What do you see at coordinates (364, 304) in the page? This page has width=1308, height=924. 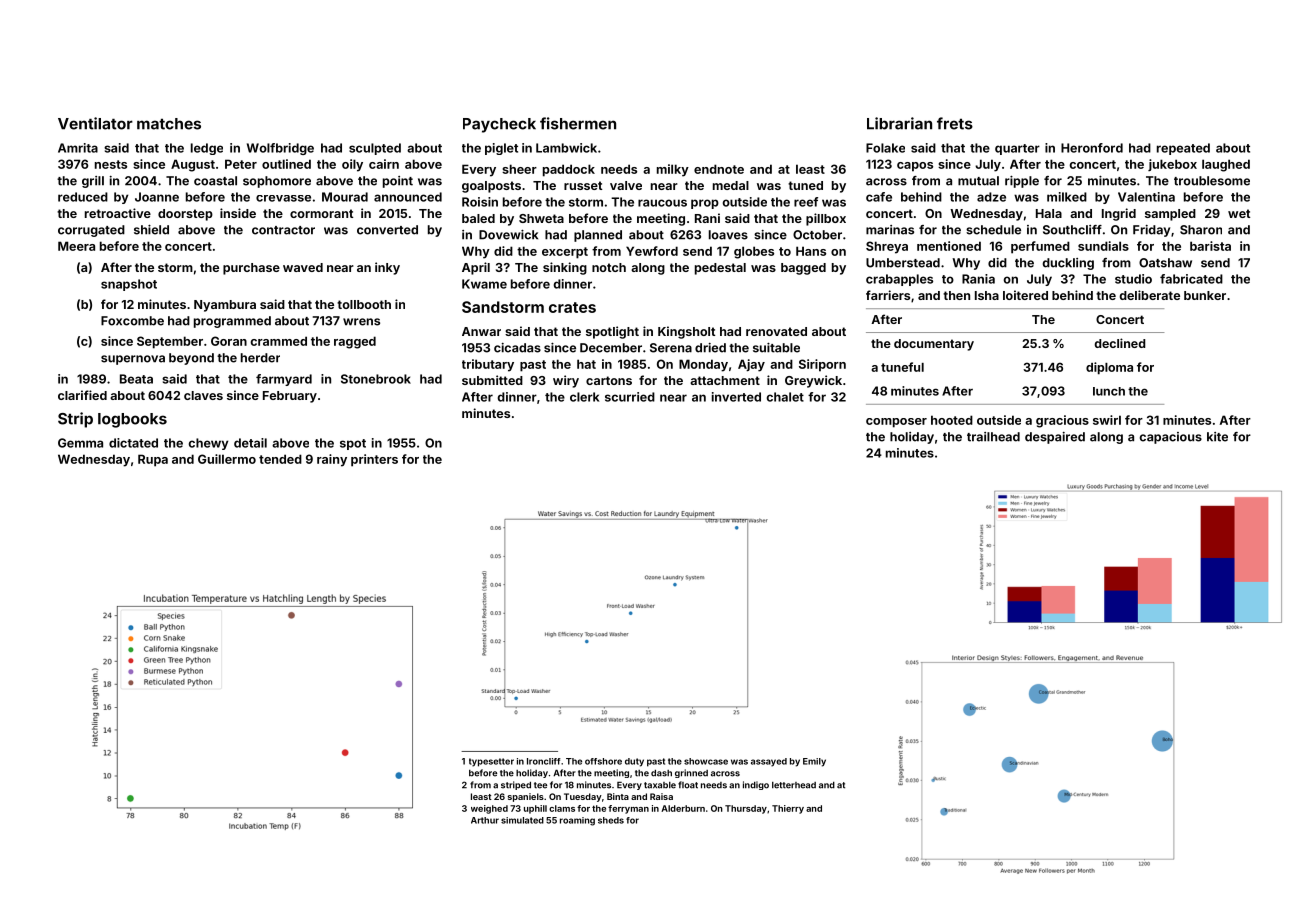 I see `tollbooth` at bounding box center [364, 304].
